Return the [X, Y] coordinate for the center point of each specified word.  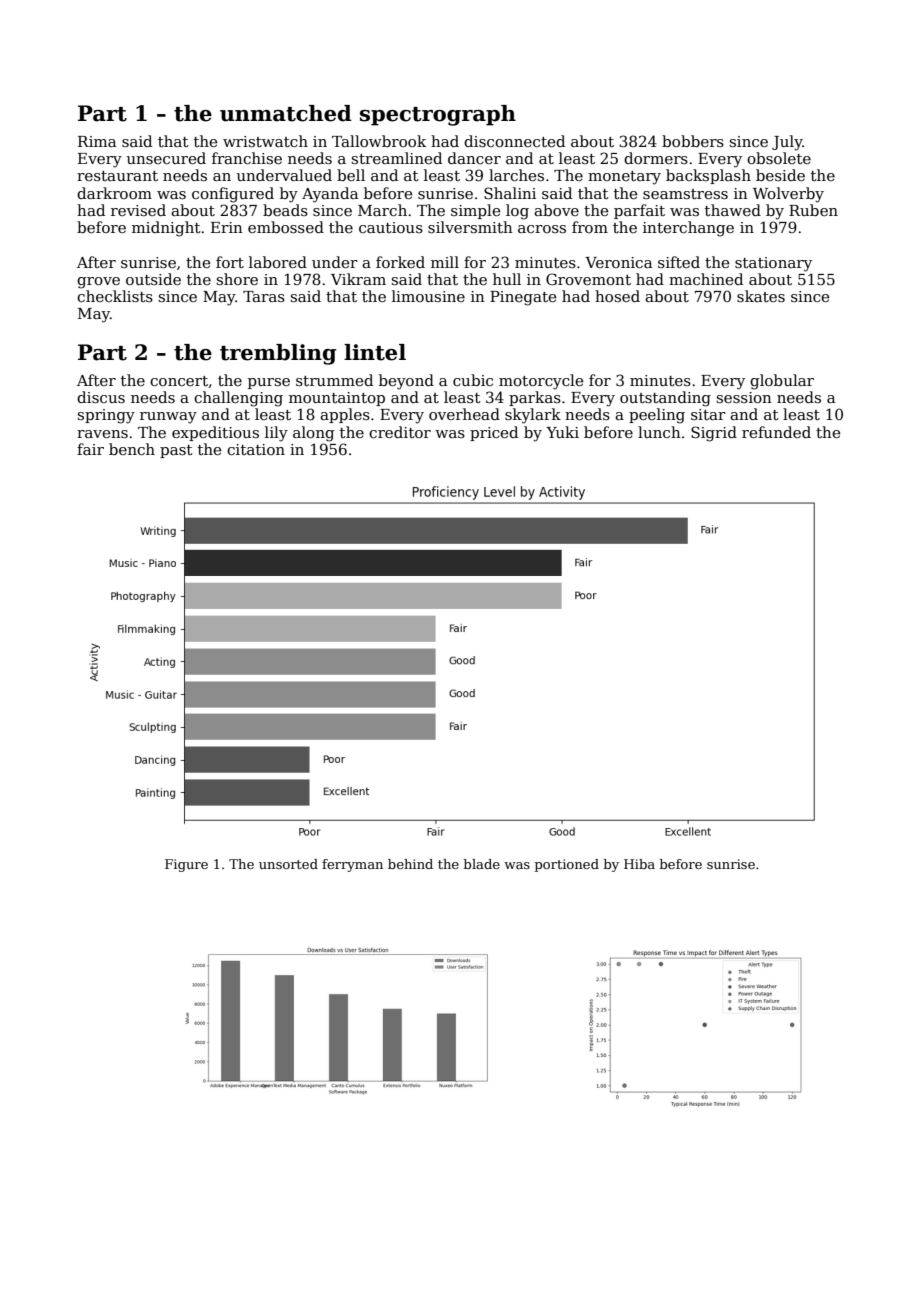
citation [256, 449]
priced [494, 433]
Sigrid [714, 434]
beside [780, 175]
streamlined [397, 158]
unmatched [286, 113]
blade [482, 864]
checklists [115, 296]
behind [410, 864]
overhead [464, 414]
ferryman [352, 865]
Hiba [639, 864]
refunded [776, 432]
